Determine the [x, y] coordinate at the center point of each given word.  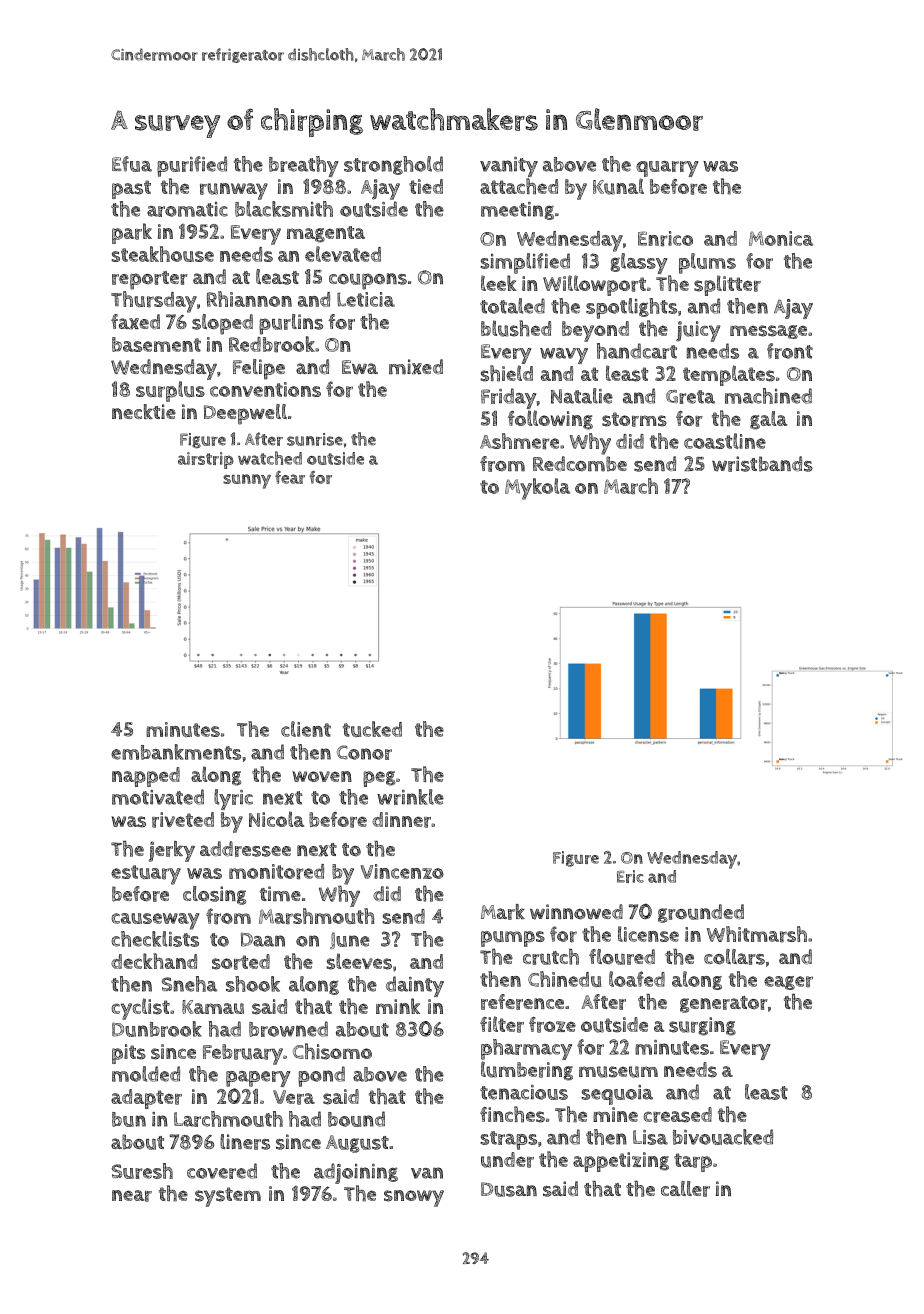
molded [146, 1074]
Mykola [537, 489]
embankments [176, 752]
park [132, 233]
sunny [247, 481]
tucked [372, 729]
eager [788, 983]
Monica [781, 238]
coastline [725, 441]
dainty [415, 986]
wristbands [762, 464]
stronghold [393, 165]
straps [508, 1140]
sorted [241, 962]
